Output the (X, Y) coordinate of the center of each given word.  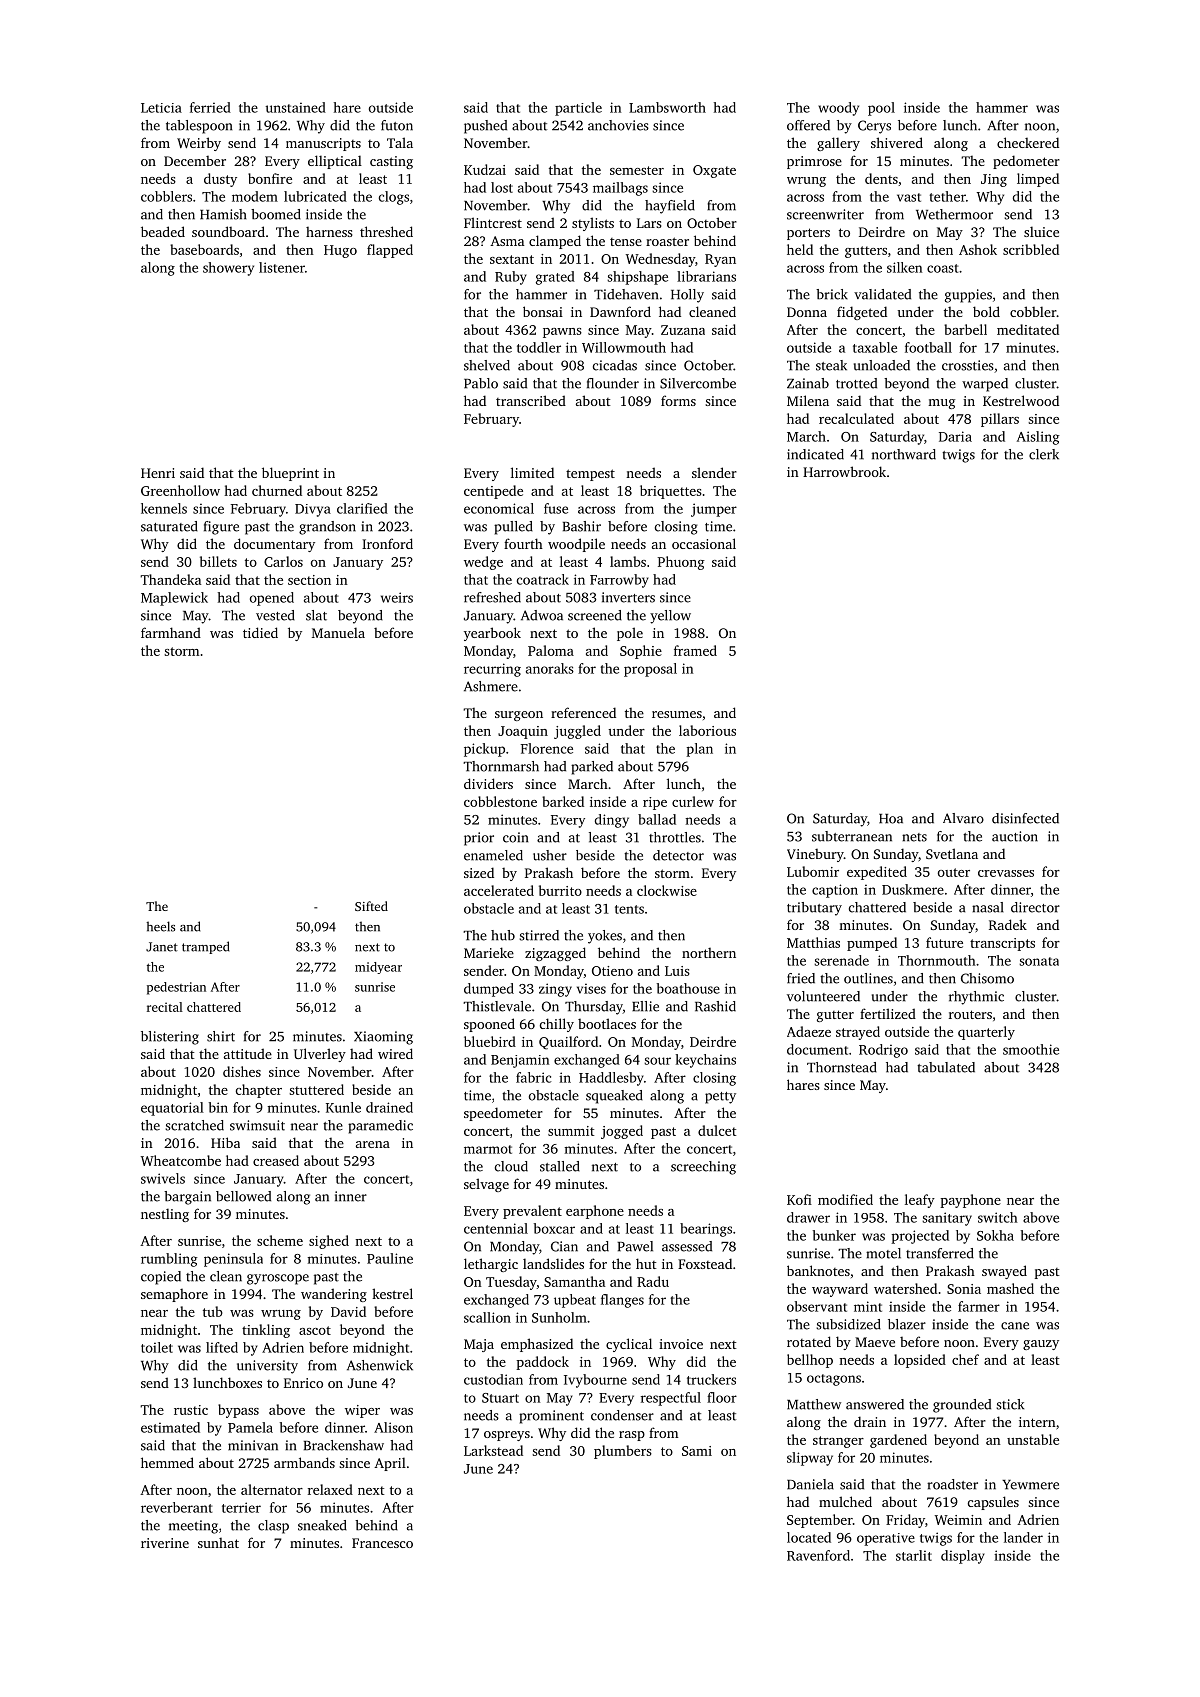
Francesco (382, 1543)
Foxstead (705, 1263)
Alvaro (963, 818)
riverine (165, 1543)
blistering (170, 1038)
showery (228, 269)
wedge (483, 563)
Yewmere (1030, 1485)
